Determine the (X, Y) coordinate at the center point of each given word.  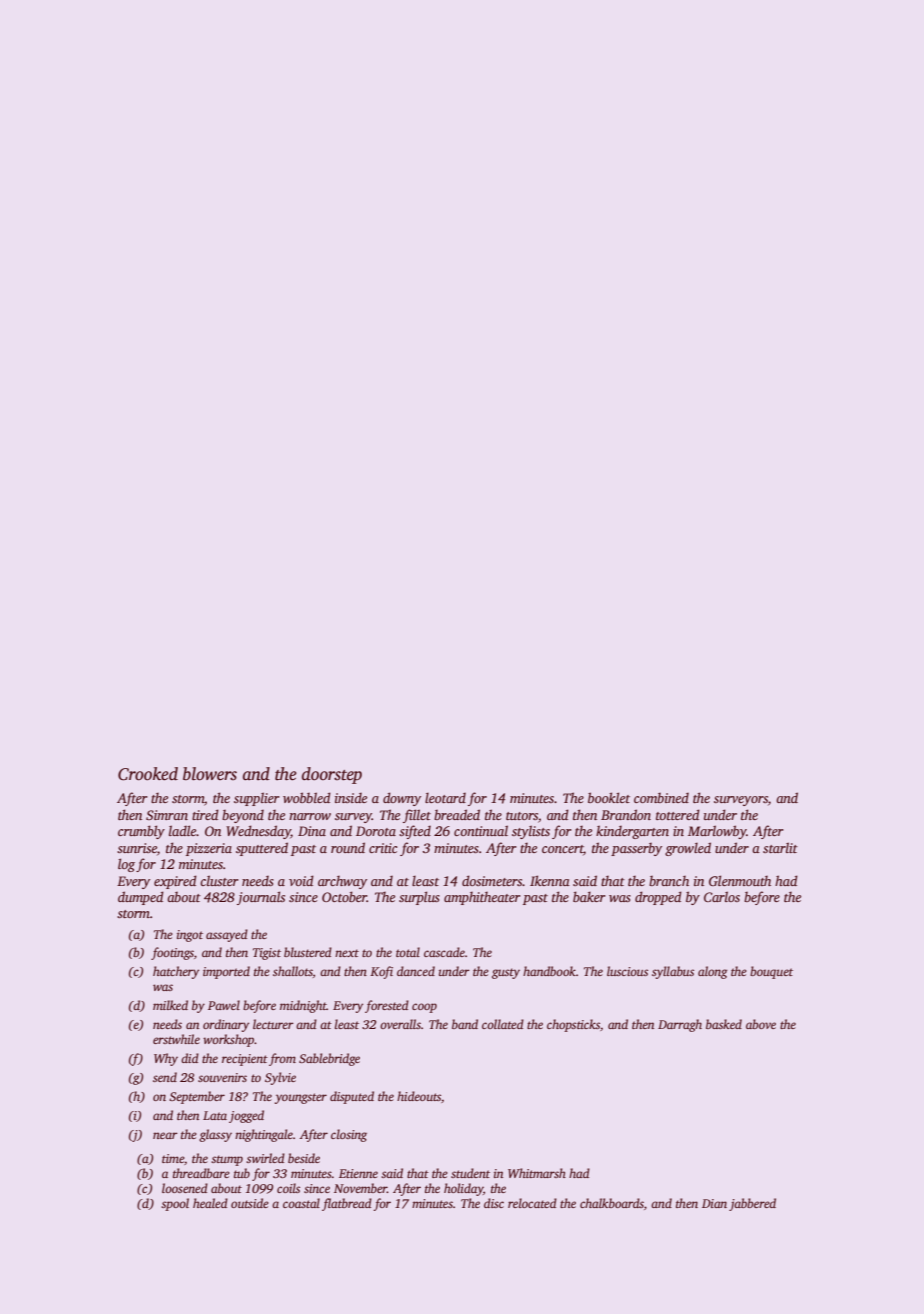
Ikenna (550, 880)
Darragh (680, 1025)
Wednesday (258, 832)
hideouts (419, 1096)
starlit (780, 847)
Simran (167, 815)
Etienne (358, 1173)
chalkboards (612, 1203)
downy (402, 799)
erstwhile (176, 1039)
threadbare (201, 1173)
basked (724, 1024)
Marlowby (717, 832)
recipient (245, 1060)
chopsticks (573, 1025)
